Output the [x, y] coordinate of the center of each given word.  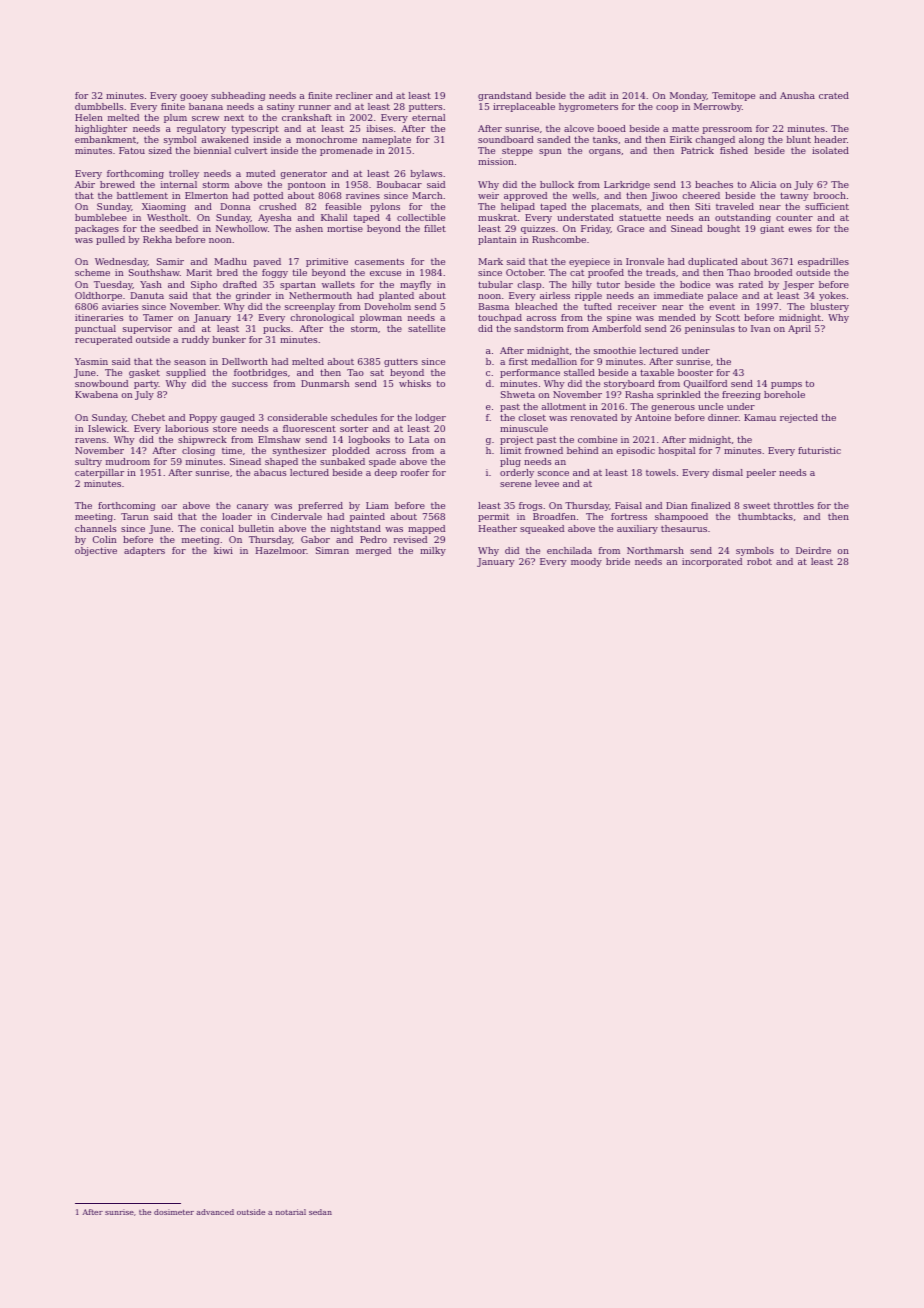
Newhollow [242, 228]
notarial [291, 1212]
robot [759, 561]
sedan [320, 1212]
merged [373, 551]
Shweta [518, 394]
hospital [677, 451]
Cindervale [296, 516]
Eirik [681, 139]
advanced [215, 1212]
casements [379, 261]
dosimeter [174, 1212]
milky [433, 551]
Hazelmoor [281, 550]
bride [618, 561]
